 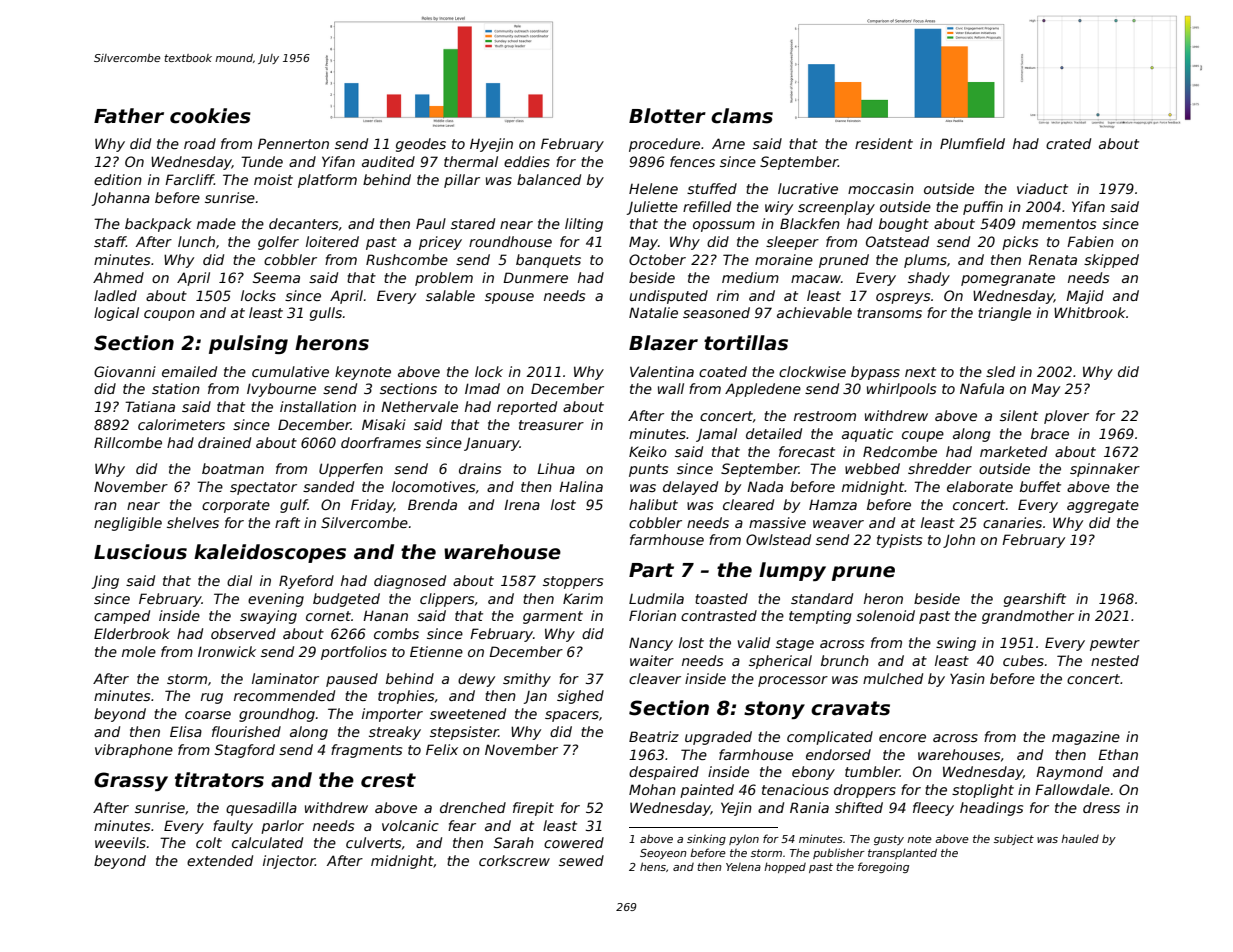 I want to click on Part, so click(x=651, y=570).
